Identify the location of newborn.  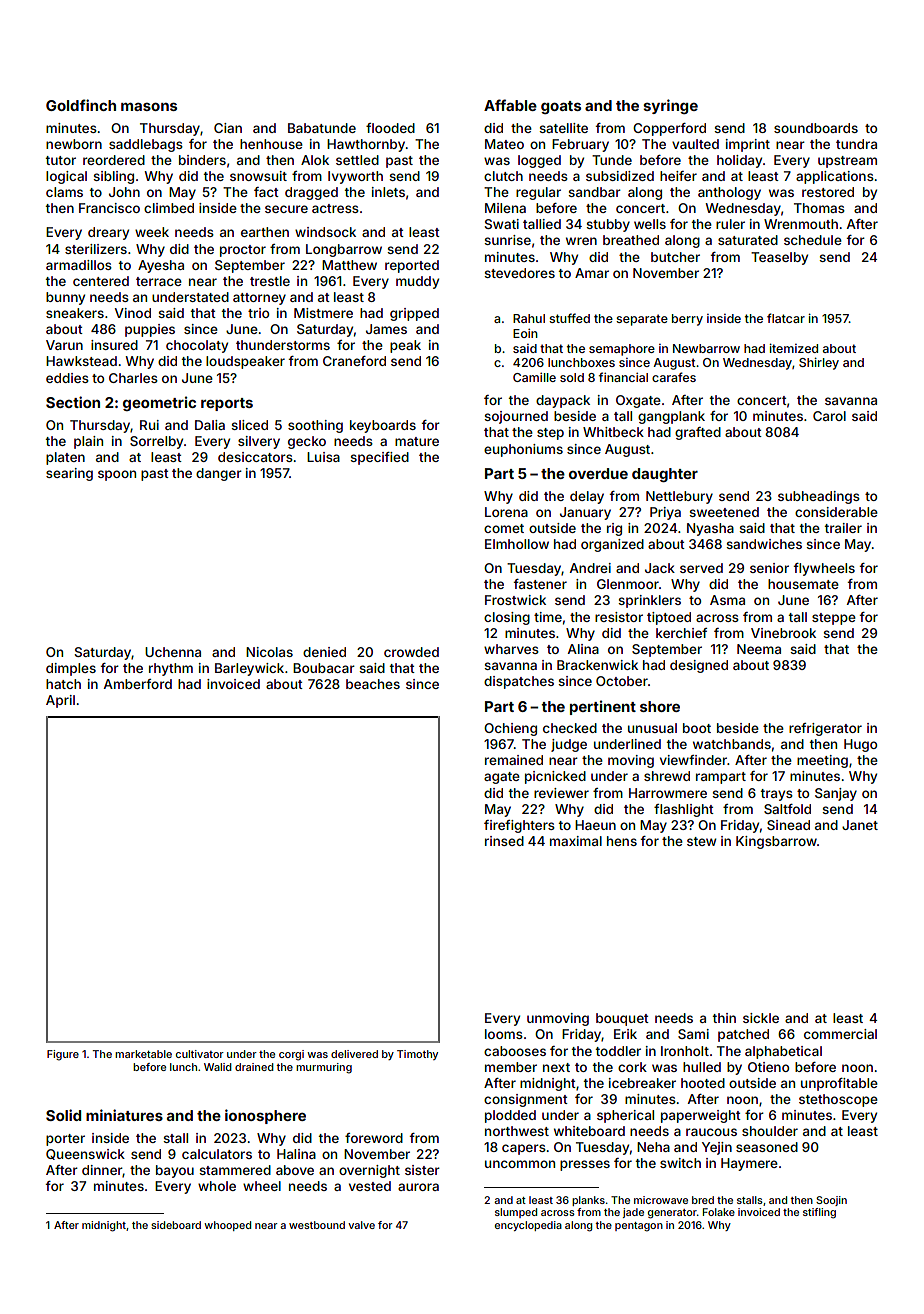
(74, 144).
